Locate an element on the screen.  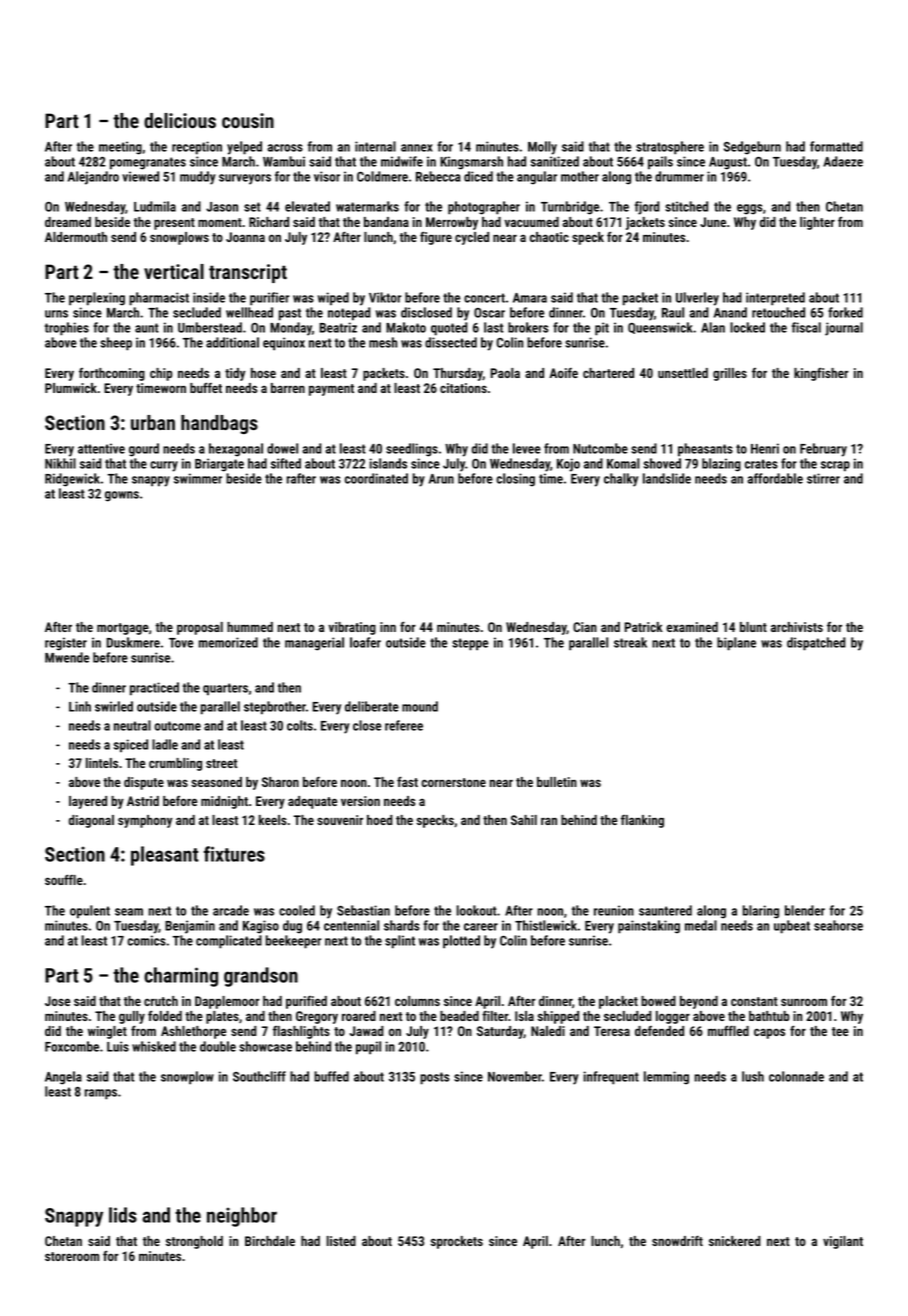
colts is located at coordinates (300, 725).
